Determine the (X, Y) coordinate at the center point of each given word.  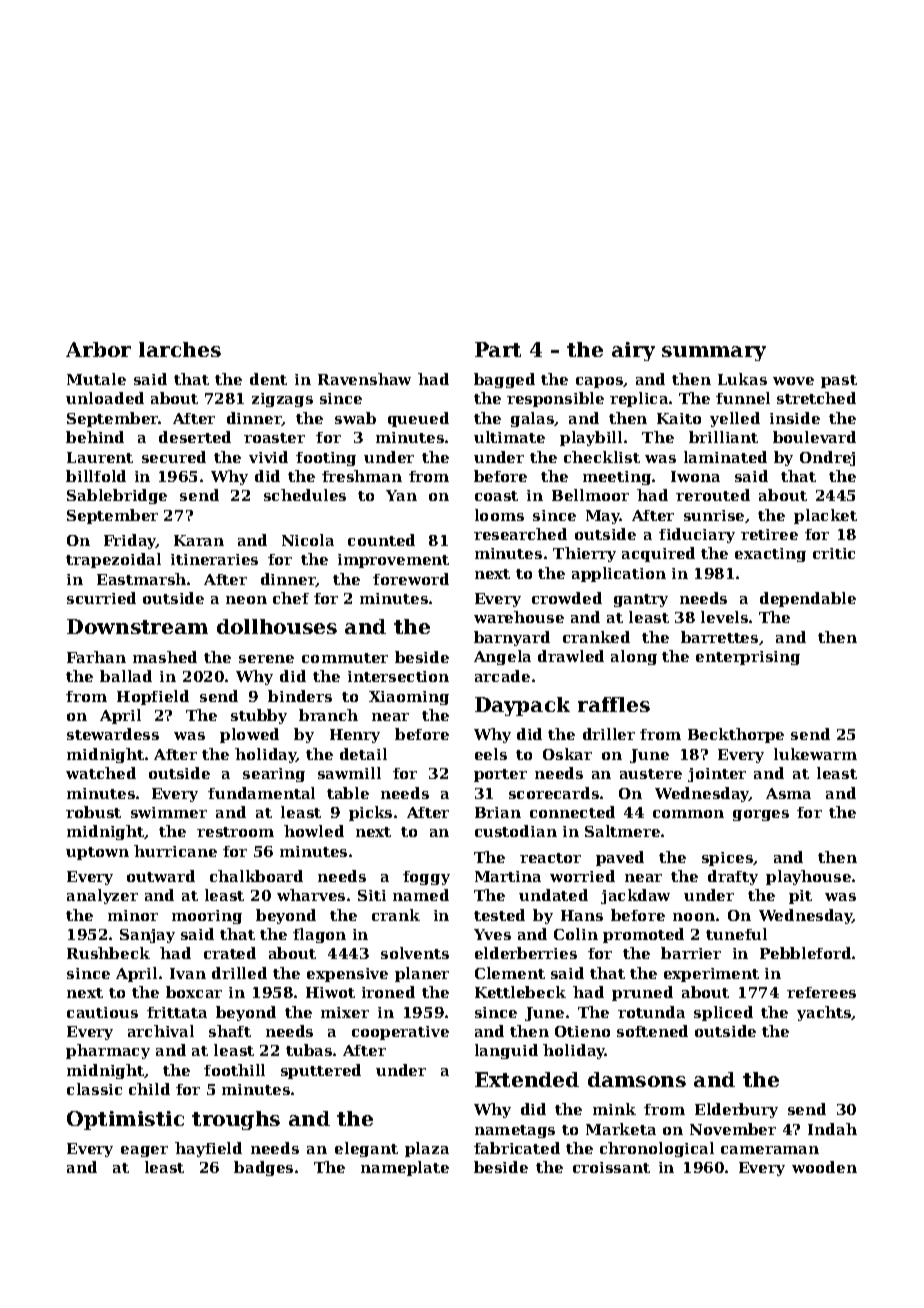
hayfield (208, 1149)
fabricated (517, 1148)
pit (800, 897)
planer (422, 974)
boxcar (194, 992)
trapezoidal (113, 560)
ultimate (509, 437)
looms (499, 515)
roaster (274, 438)
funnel (743, 398)
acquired (658, 554)
